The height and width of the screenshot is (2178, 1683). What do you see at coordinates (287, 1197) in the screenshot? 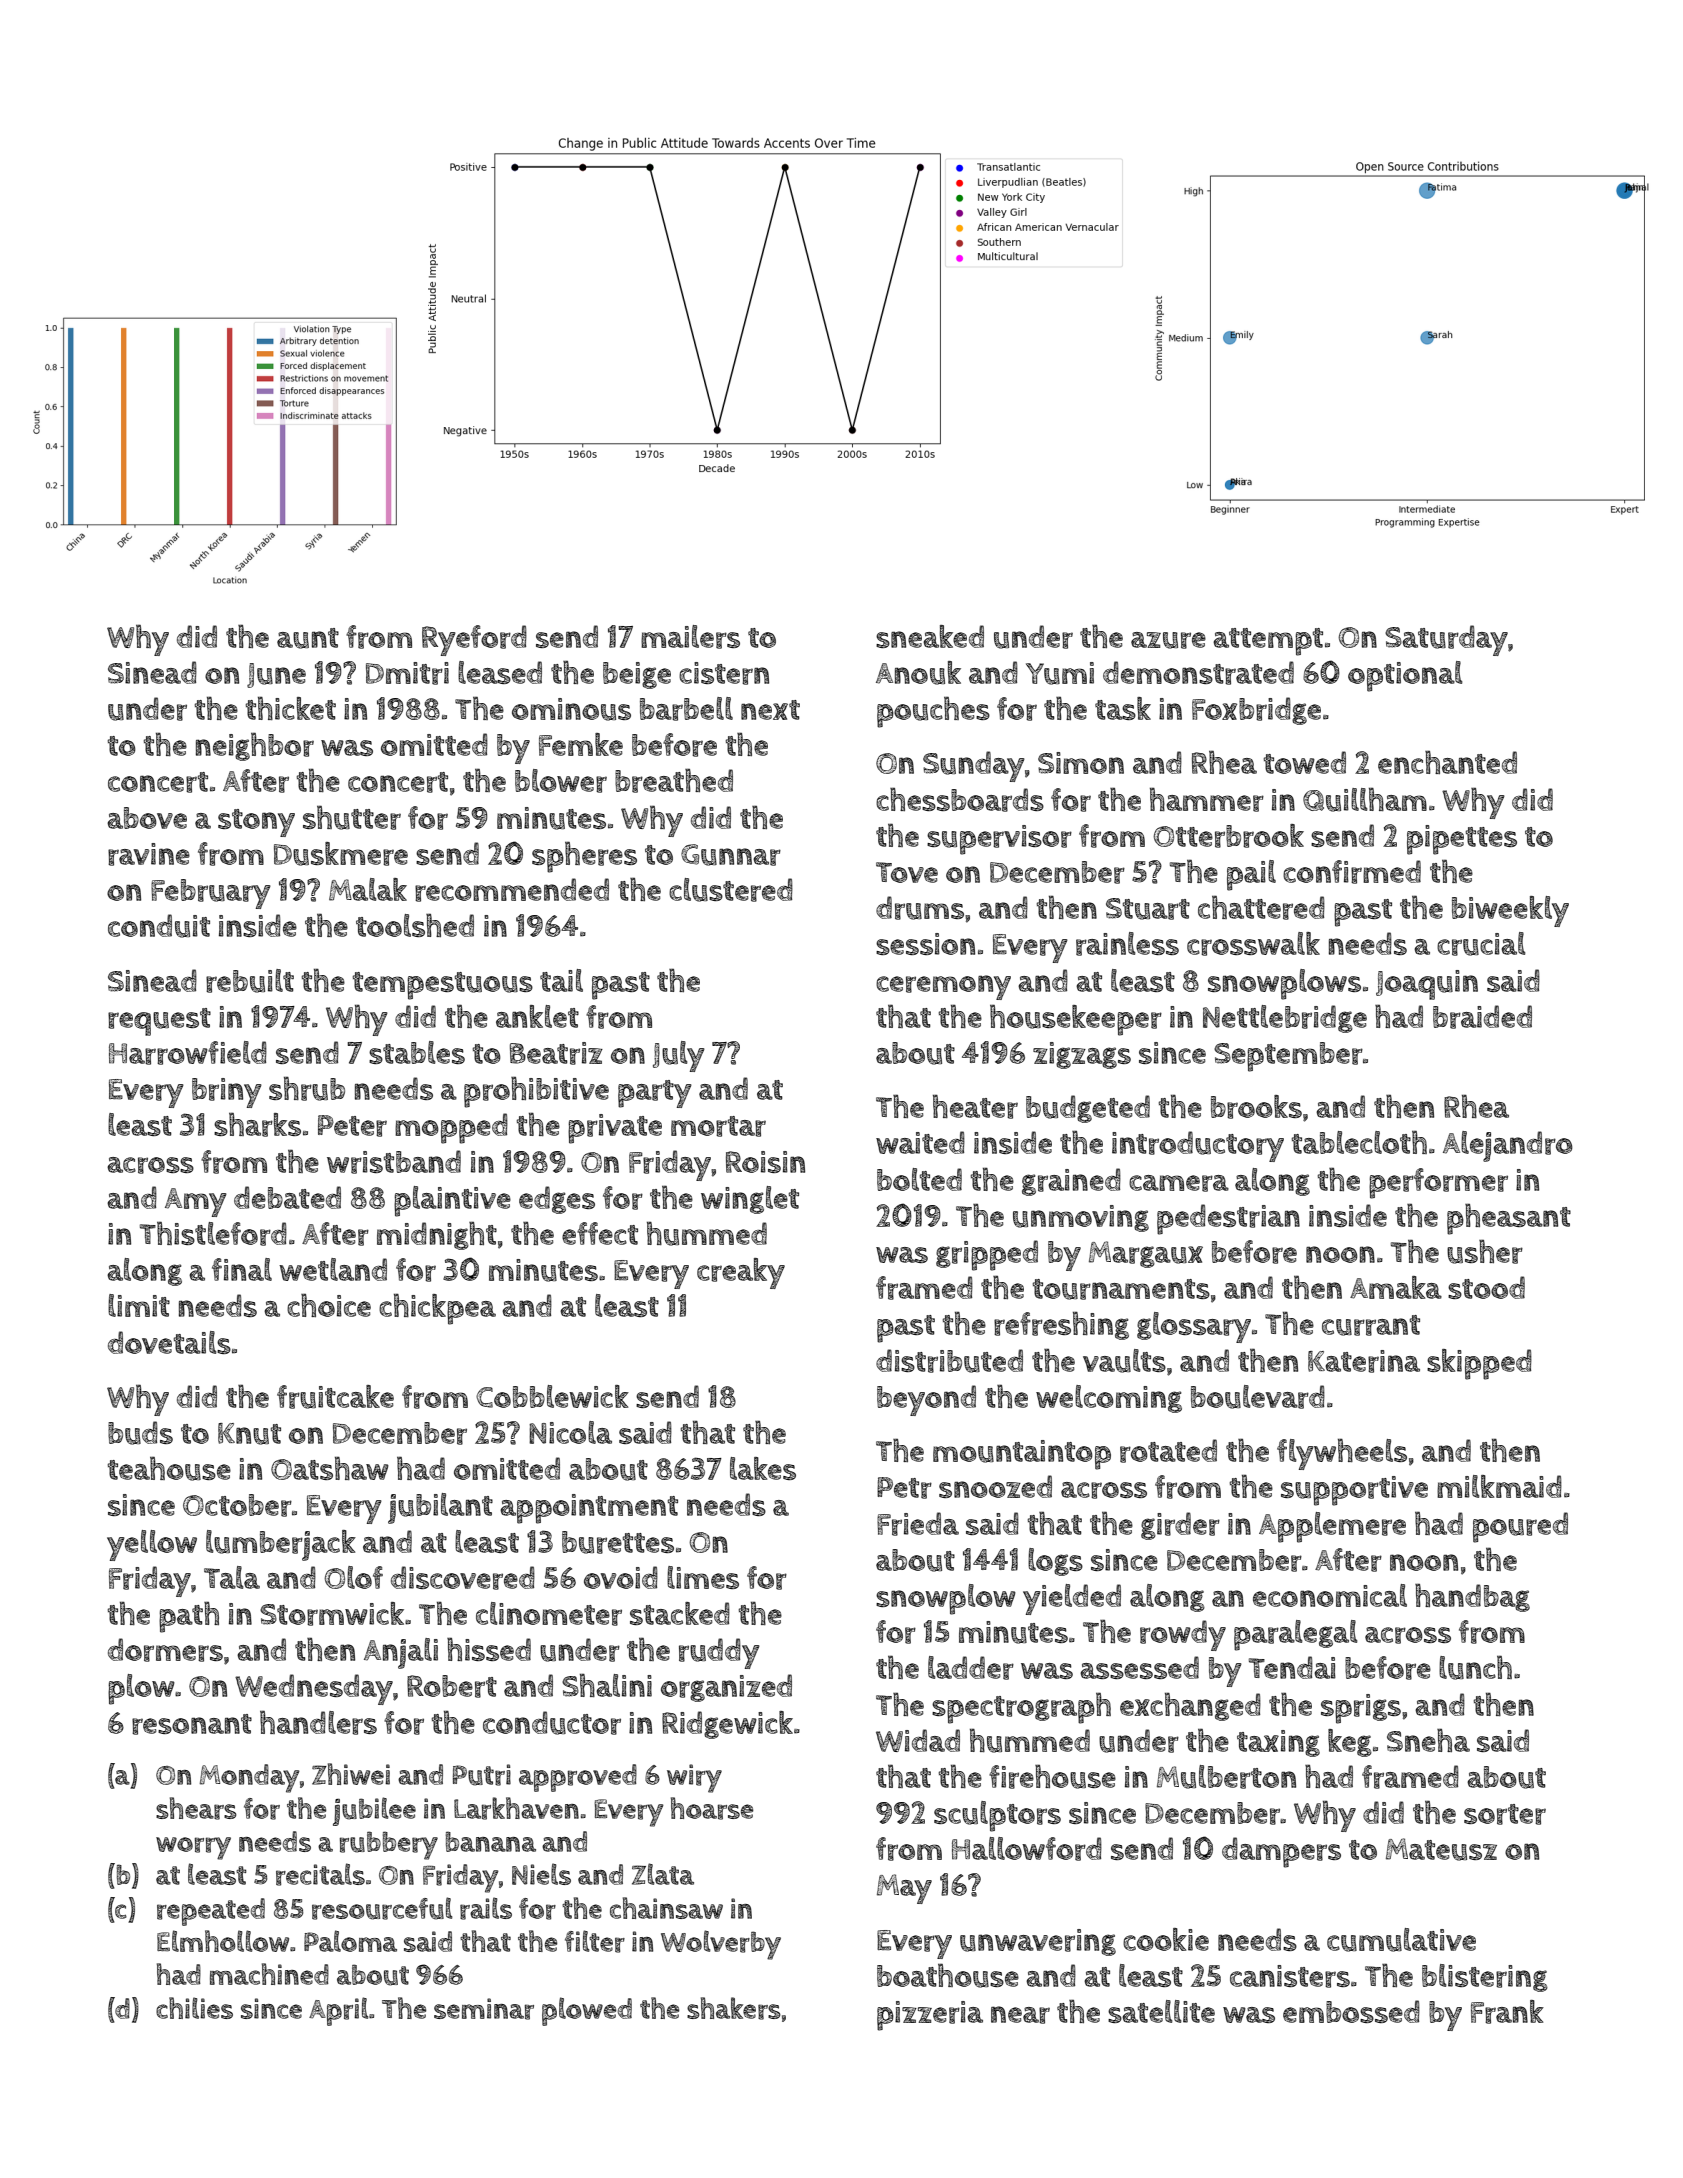
I see `debated` at bounding box center [287, 1197].
